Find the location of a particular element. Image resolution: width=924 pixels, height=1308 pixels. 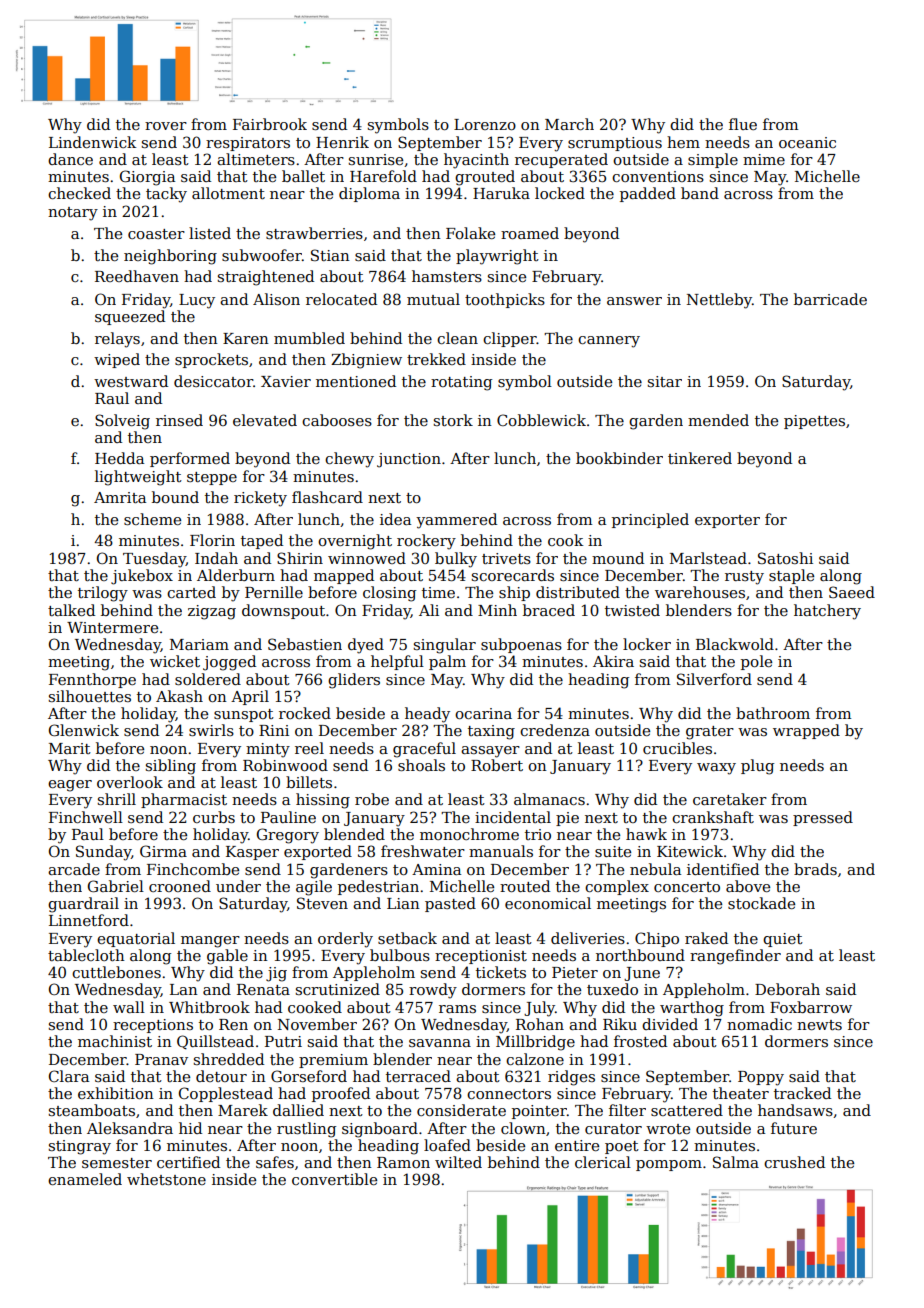

certified is located at coordinates (188, 1162).
